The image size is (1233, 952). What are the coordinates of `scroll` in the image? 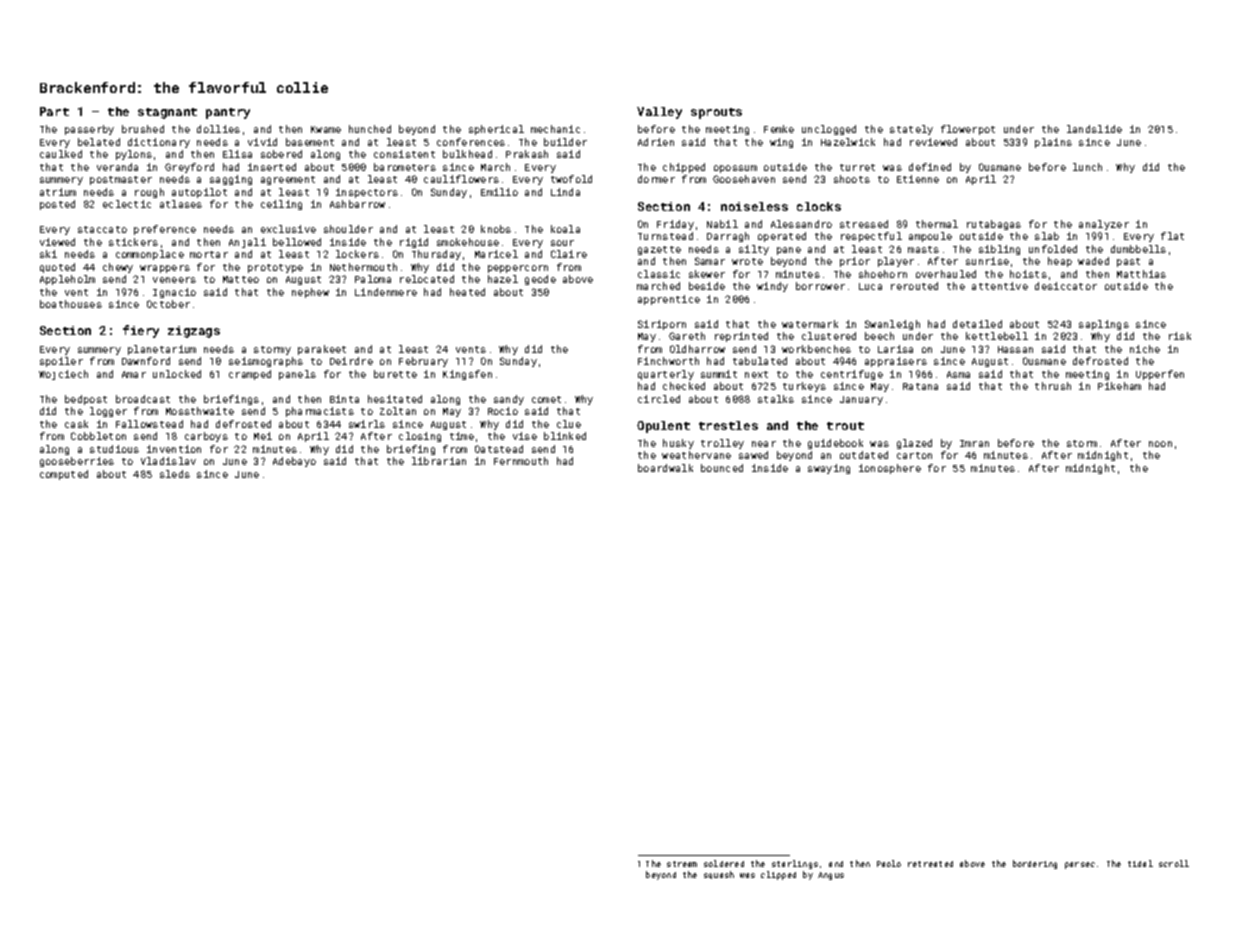 It's located at (1174, 863).
